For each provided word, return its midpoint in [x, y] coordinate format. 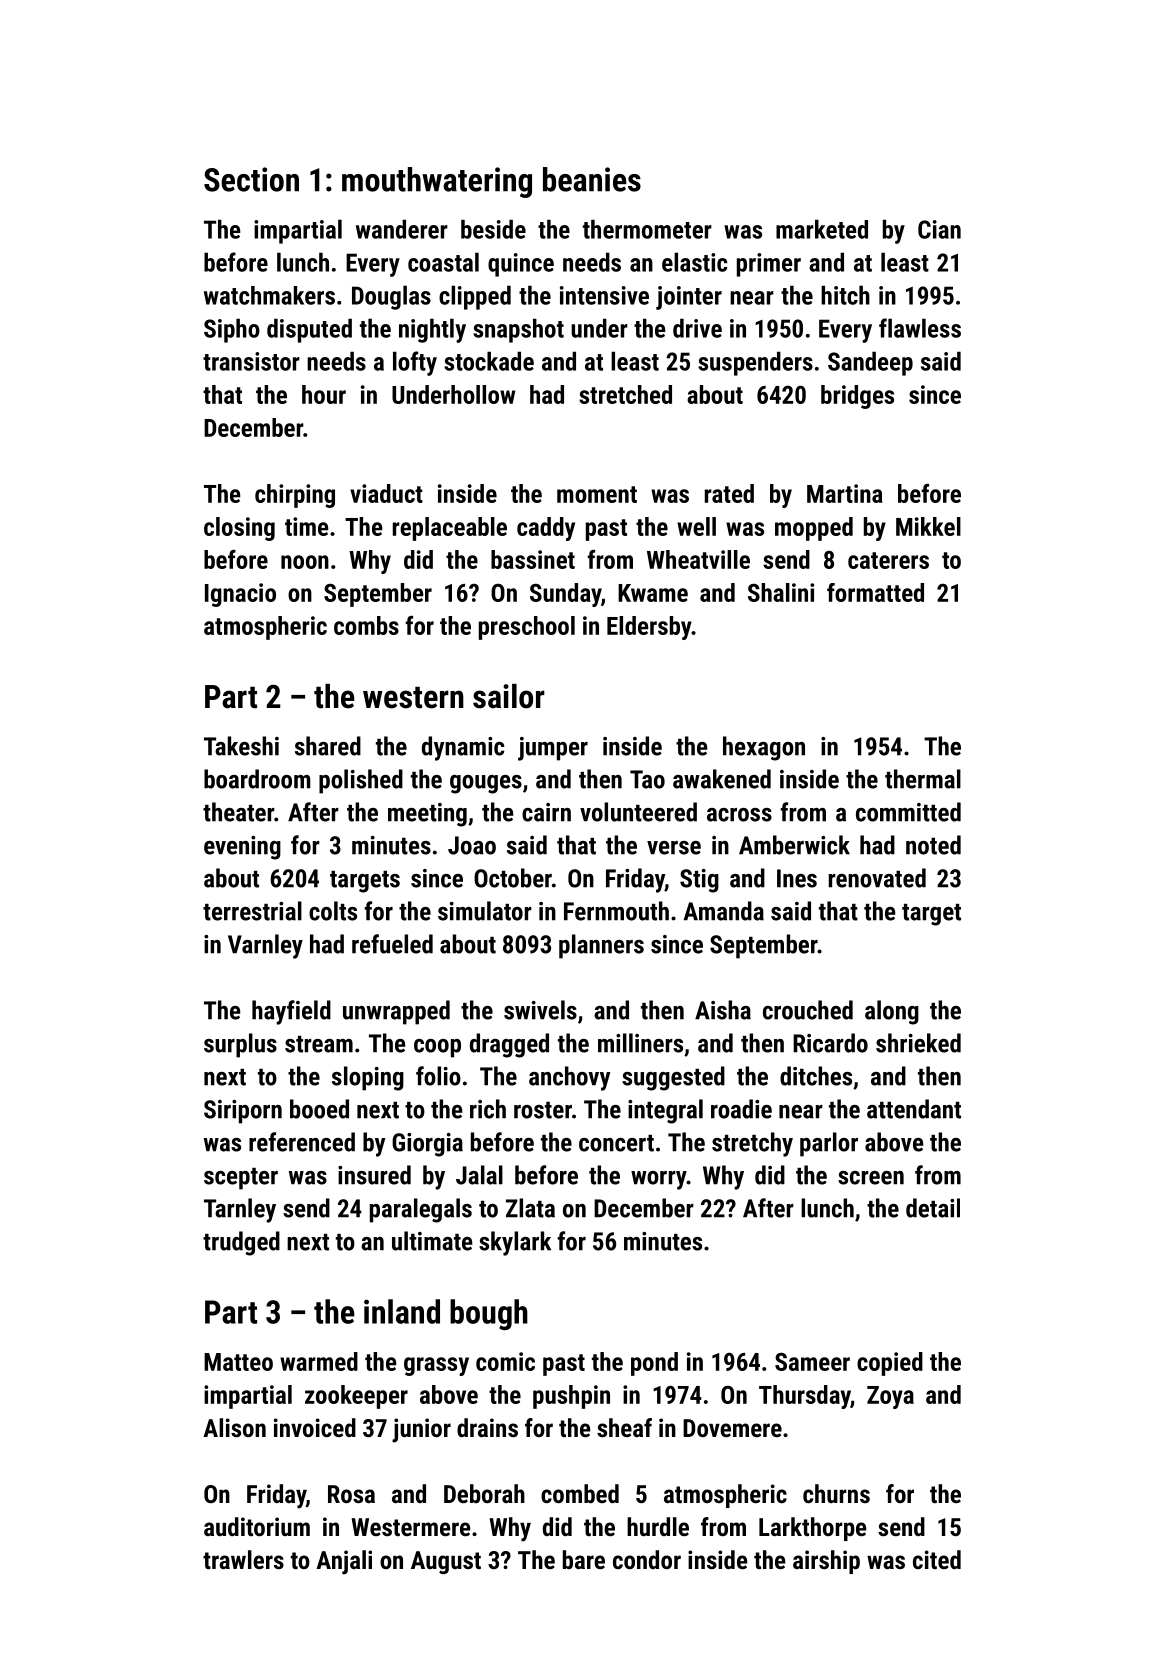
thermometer [647, 229]
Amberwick [794, 845]
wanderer [402, 229]
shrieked [918, 1043]
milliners [640, 1043]
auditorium [257, 1526]
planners [601, 946]
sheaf [624, 1427]
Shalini [781, 592]
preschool [527, 628]
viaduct [386, 493]
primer [769, 265]
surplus [240, 1045]
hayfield [291, 1012]
